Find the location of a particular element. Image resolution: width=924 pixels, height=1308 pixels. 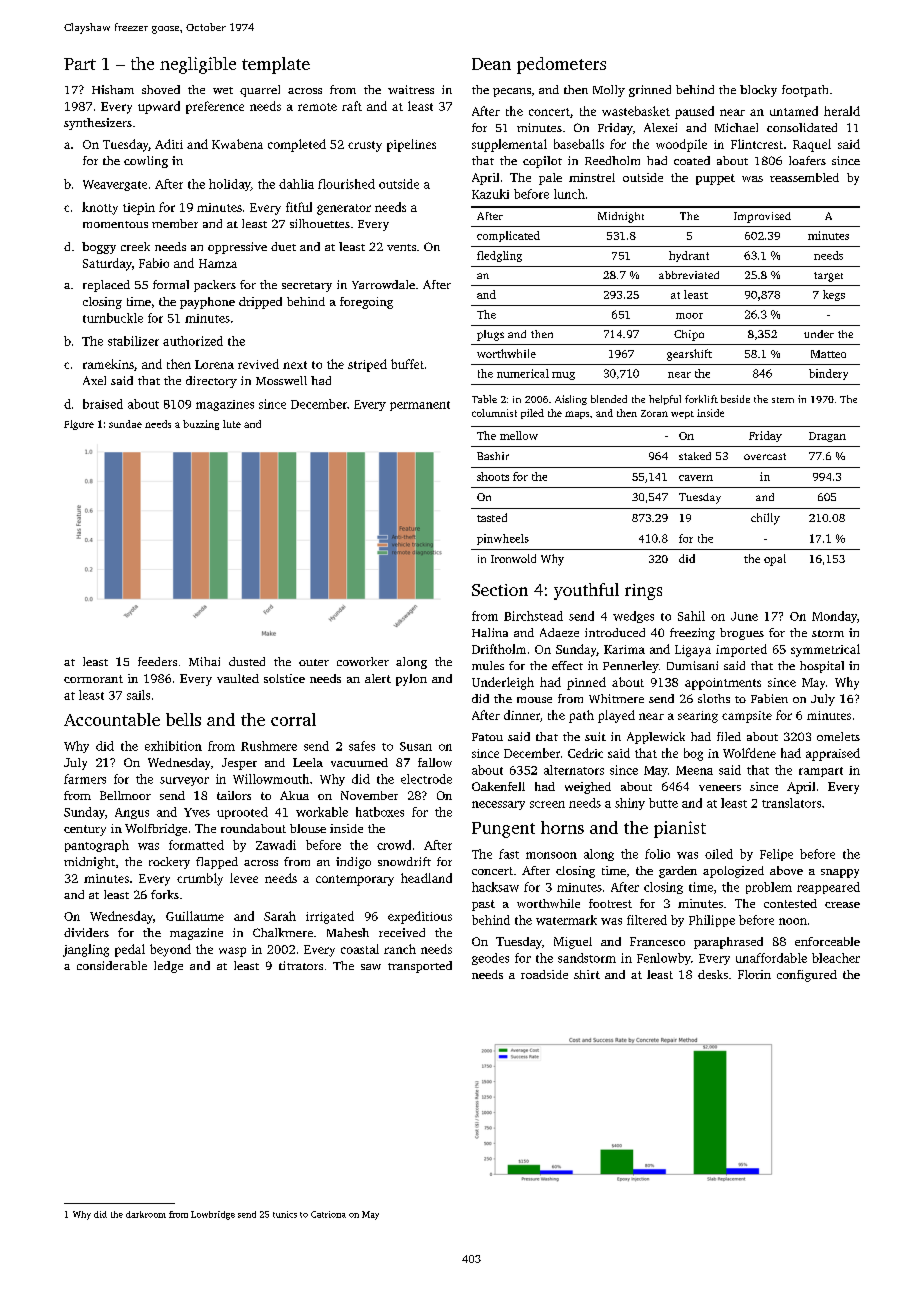

monsoon is located at coordinates (551, 855).
